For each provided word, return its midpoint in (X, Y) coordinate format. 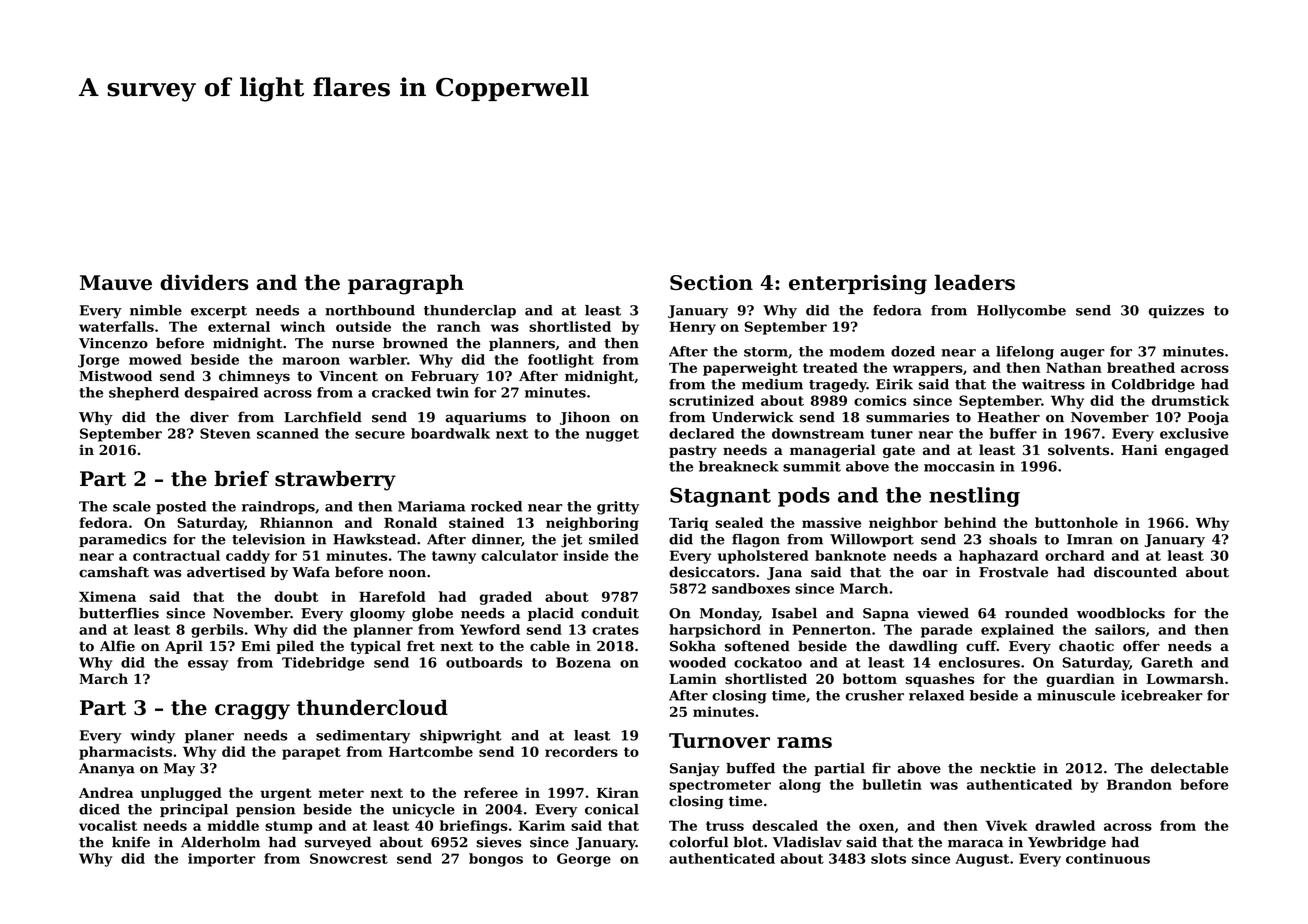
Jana (784, 573)
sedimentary (363, 737)
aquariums (486, 418)
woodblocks (1121, 613)
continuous (1108, 858)
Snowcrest (349, 858)
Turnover (719, 740)
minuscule (1076, 695)
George (584, 860)
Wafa (311, 572)
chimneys (254, 377)
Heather (1009, 417)
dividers (204, 282)
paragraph (406, 284)
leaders (975, 282)
